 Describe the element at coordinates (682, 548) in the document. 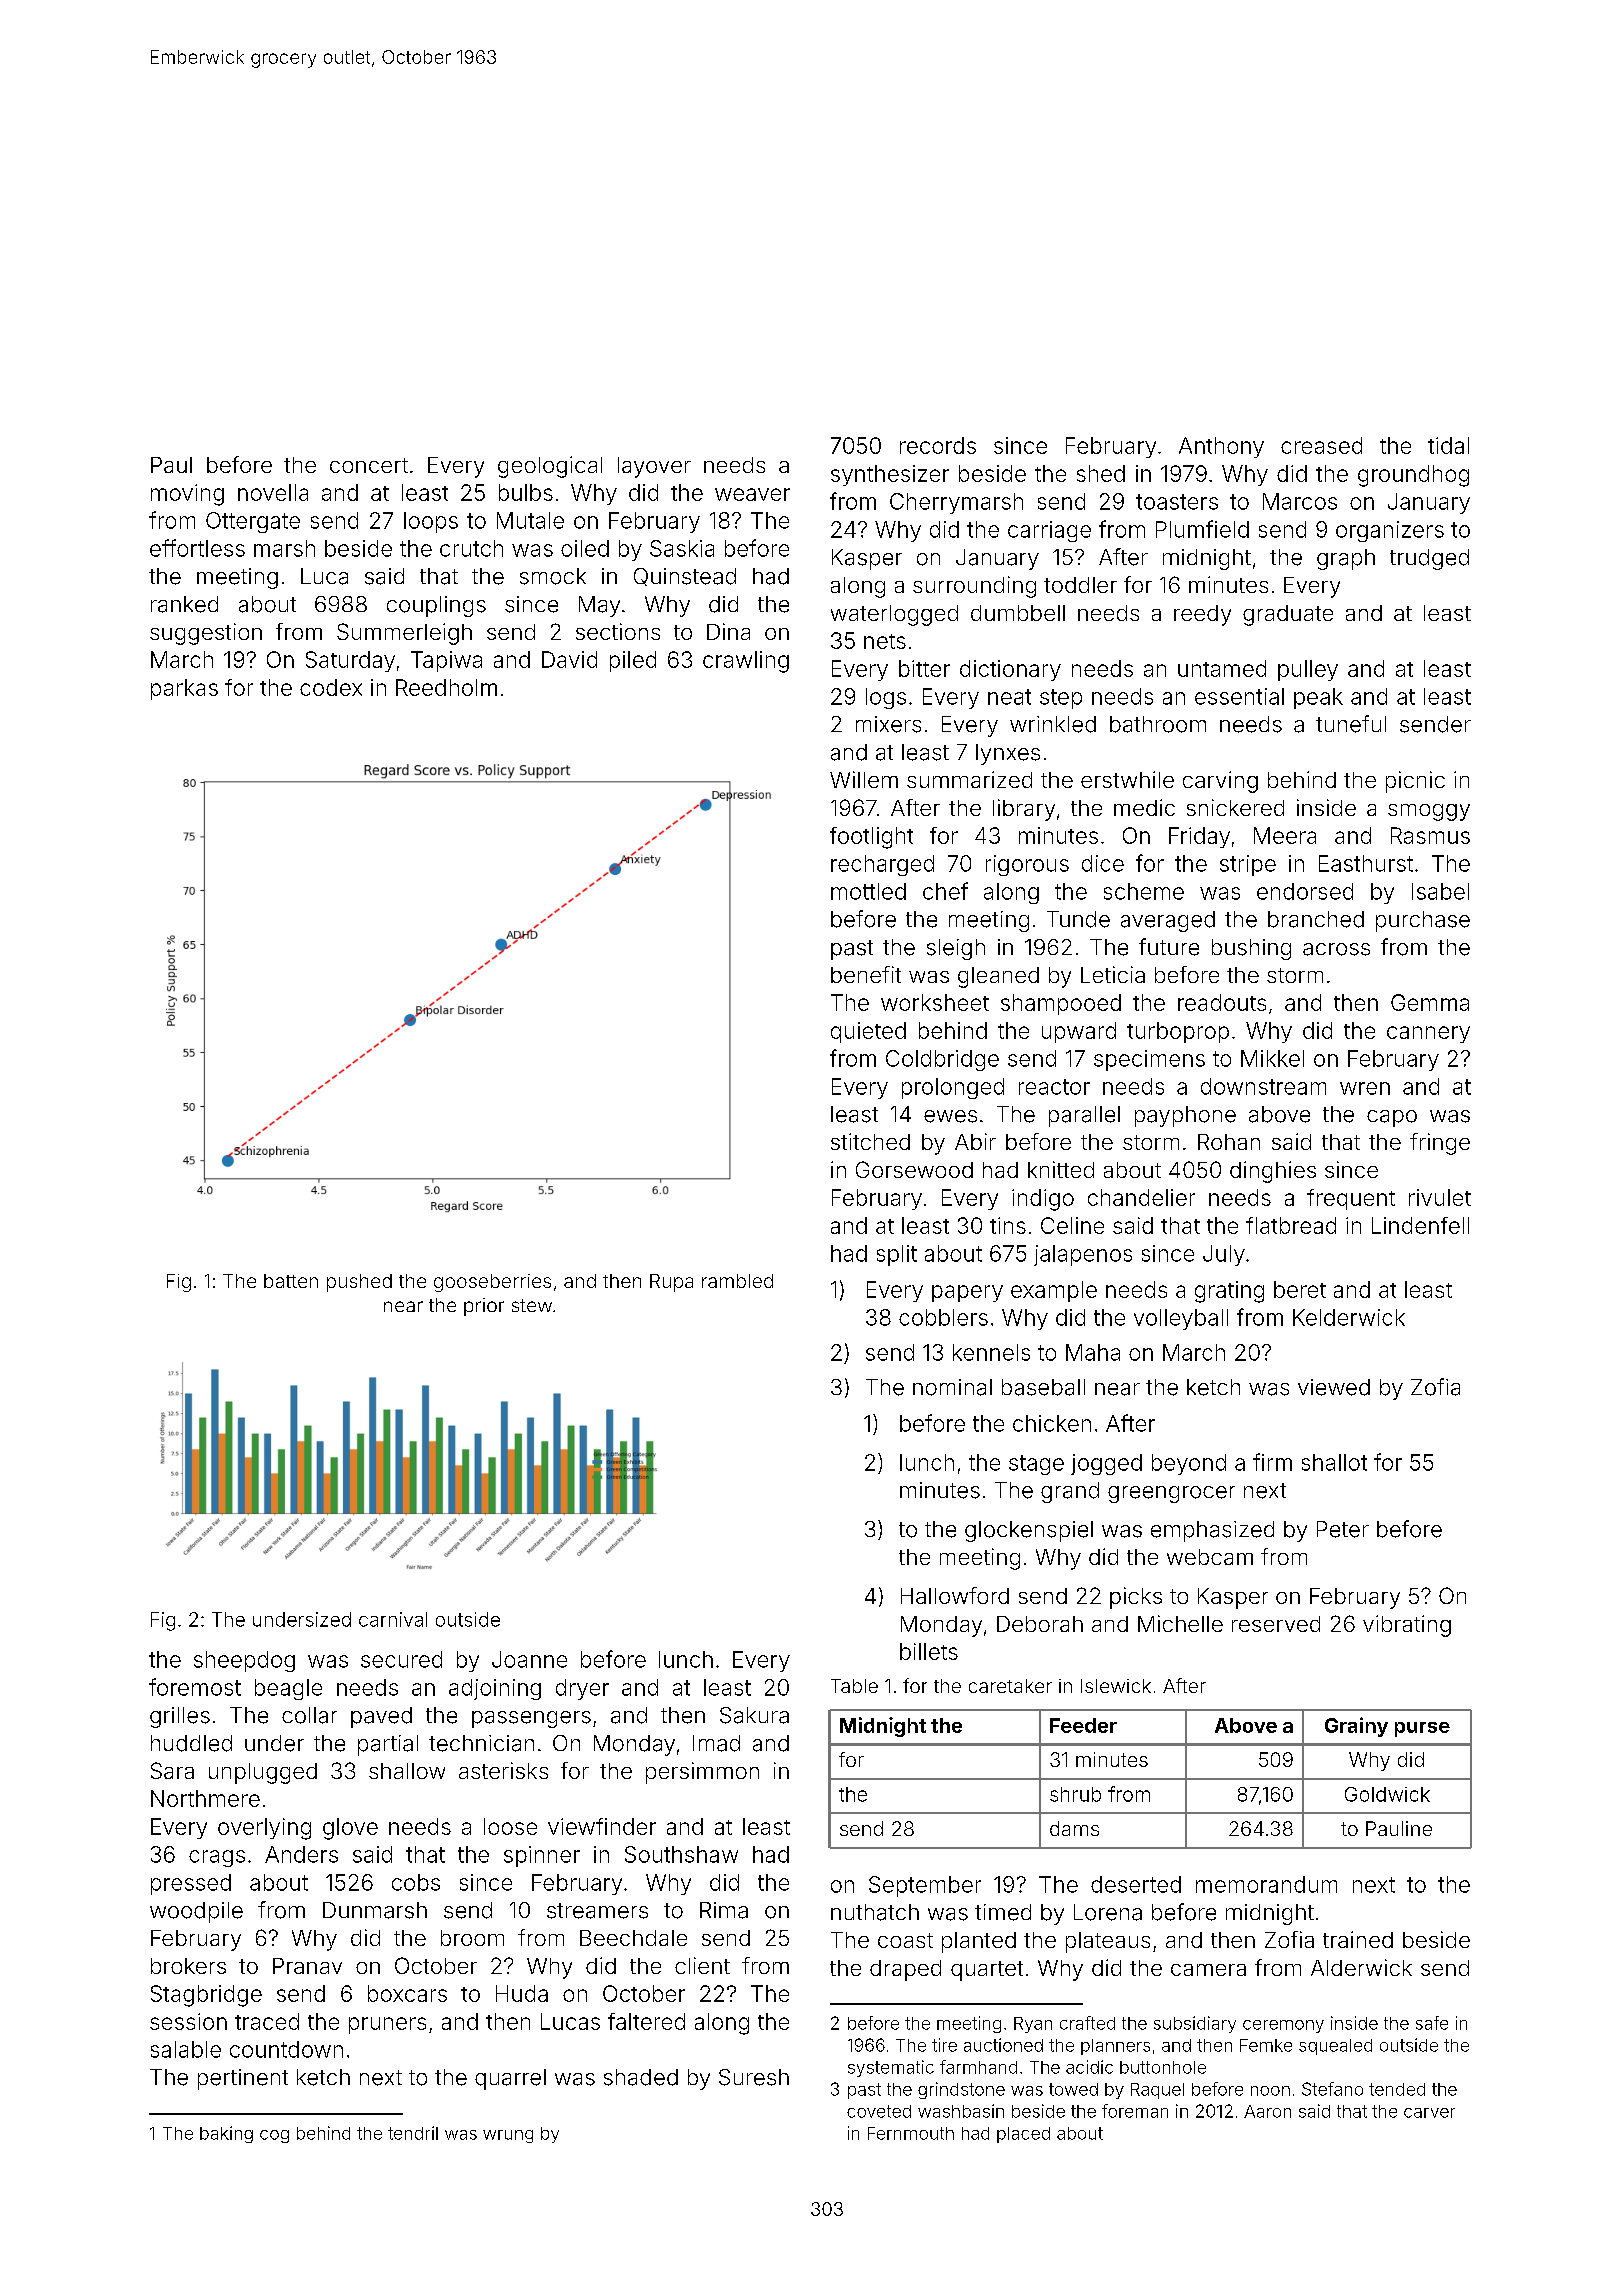

I see `Saskia` at that location.
